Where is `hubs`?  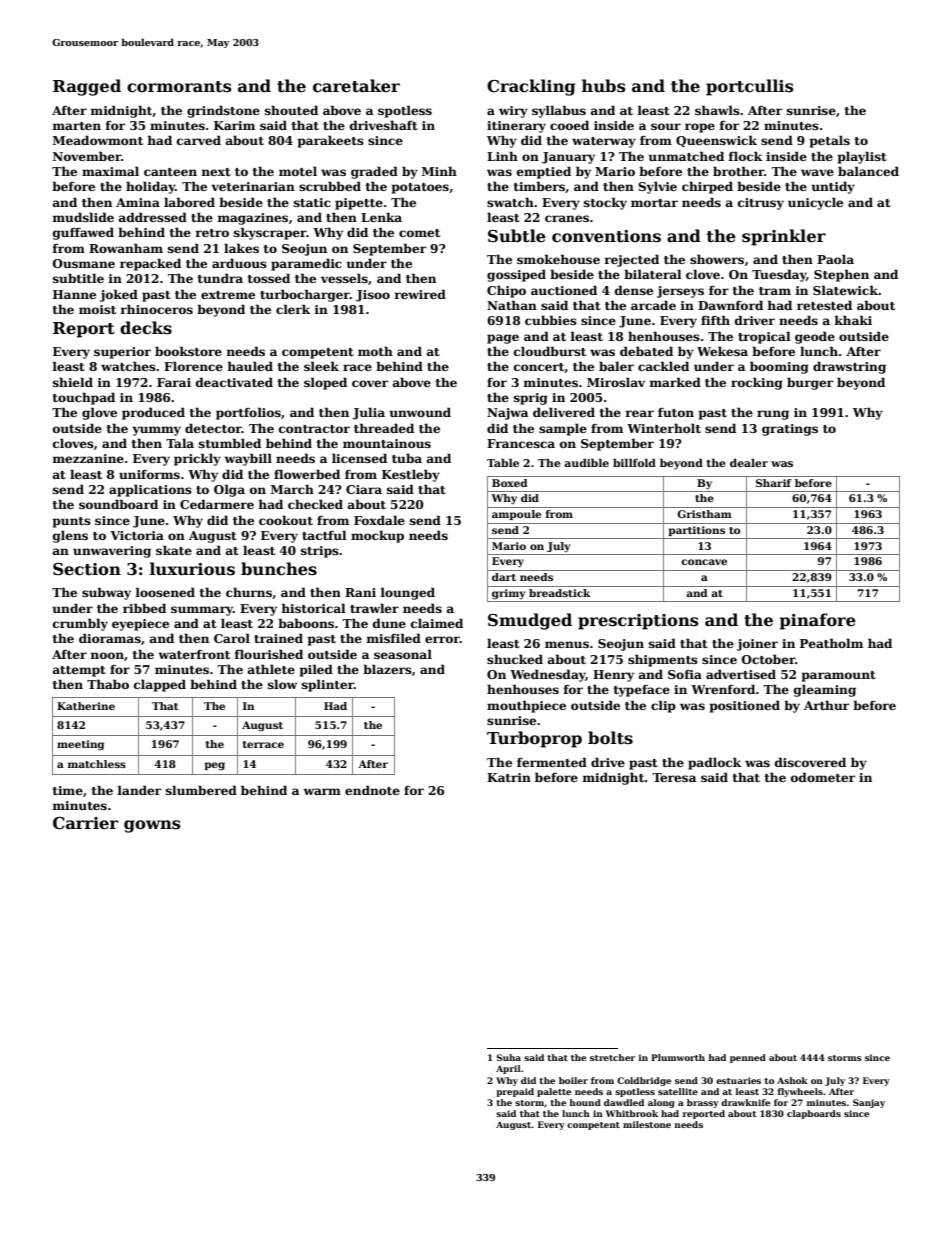
hubs is located at coordinates (603, 86).
